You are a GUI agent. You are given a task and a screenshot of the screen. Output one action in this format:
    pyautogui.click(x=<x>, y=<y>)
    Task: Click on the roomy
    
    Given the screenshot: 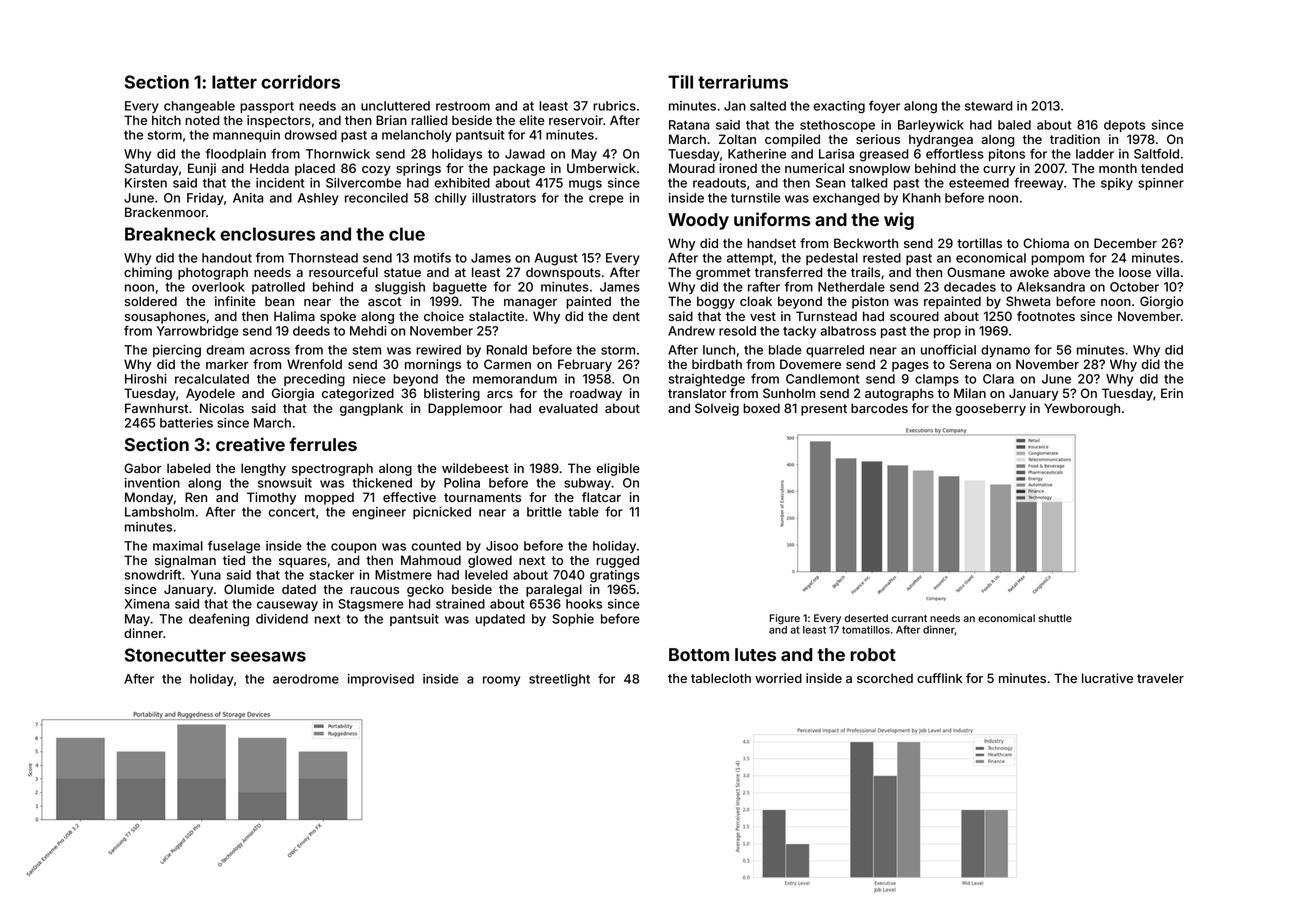 What is the action you would take?
    pyautogui.click(x=501, y=681)
